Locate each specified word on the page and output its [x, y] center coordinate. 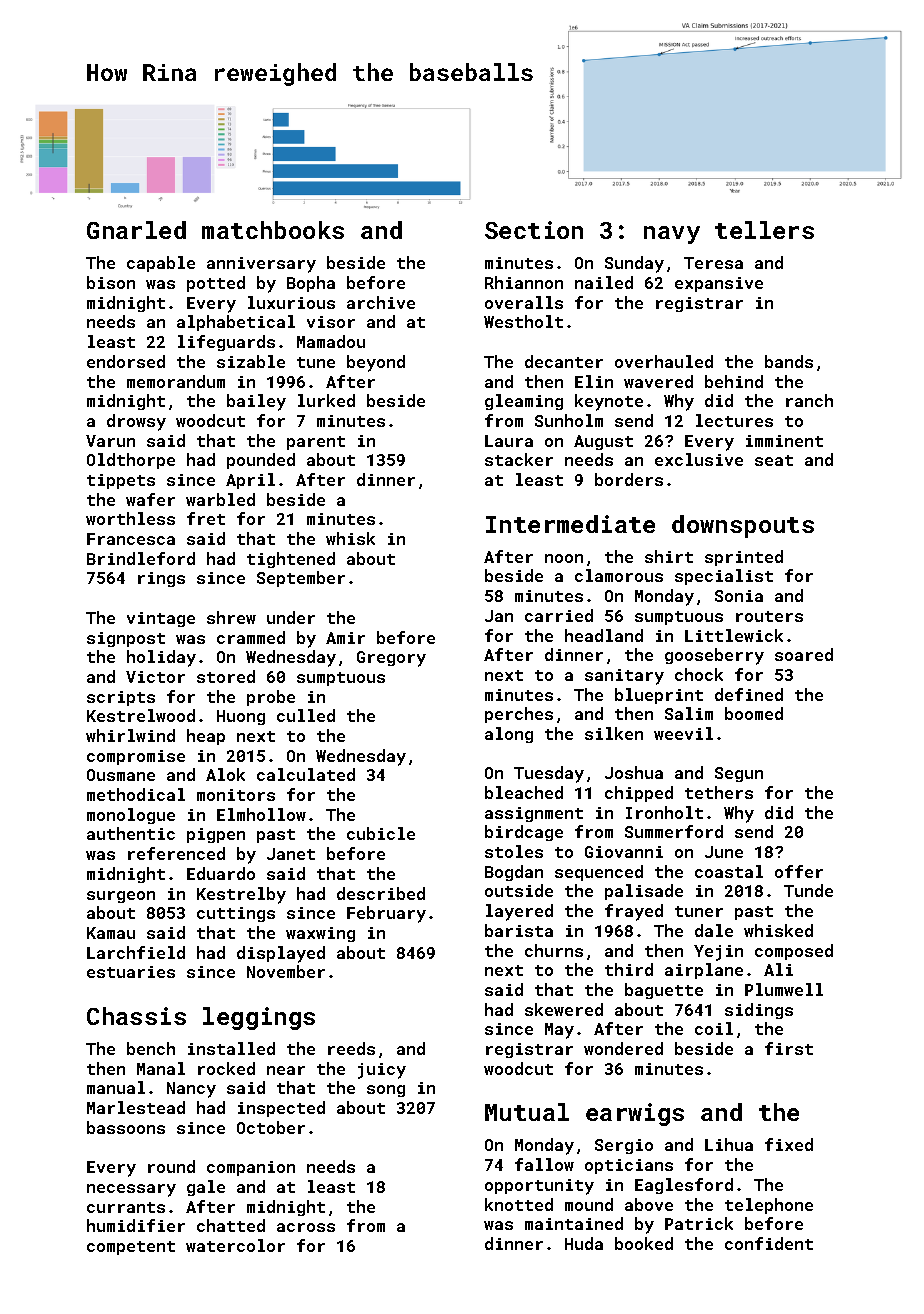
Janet [291, 854]
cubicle [381, 833]
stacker [519, 459]
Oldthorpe [131, 461]
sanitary [624, 677]
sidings [759, 1011]
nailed [604, 282]
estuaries [131, 972]
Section [534, 230]
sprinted [744, 558]
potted [216, 284]
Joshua [634, 772]
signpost [126, 639]
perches [519, 715]
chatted [231, 1225]
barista [519, 930]
